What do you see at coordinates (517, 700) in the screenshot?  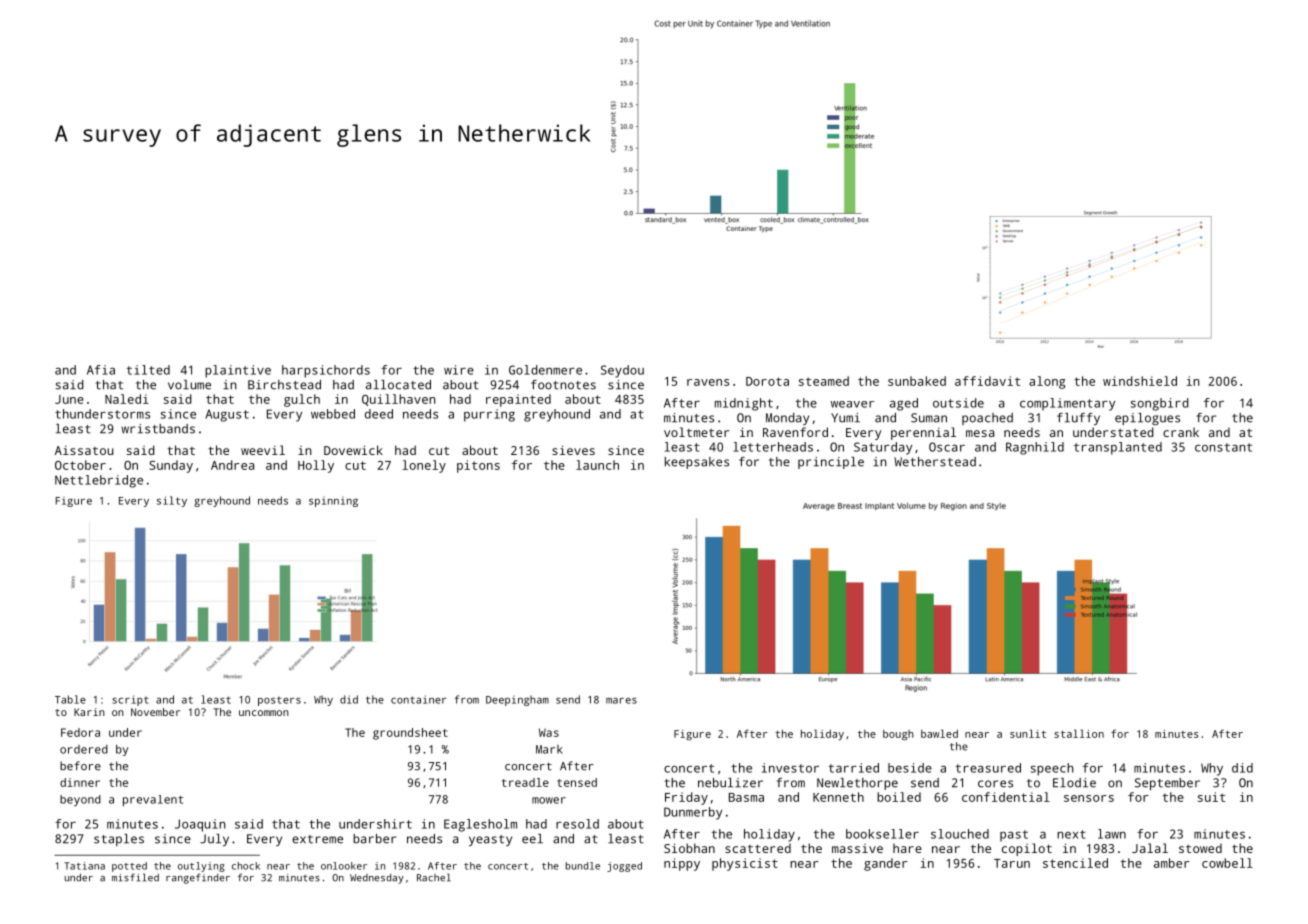 I see `Deepingham` at bounding box center [517, 700].
